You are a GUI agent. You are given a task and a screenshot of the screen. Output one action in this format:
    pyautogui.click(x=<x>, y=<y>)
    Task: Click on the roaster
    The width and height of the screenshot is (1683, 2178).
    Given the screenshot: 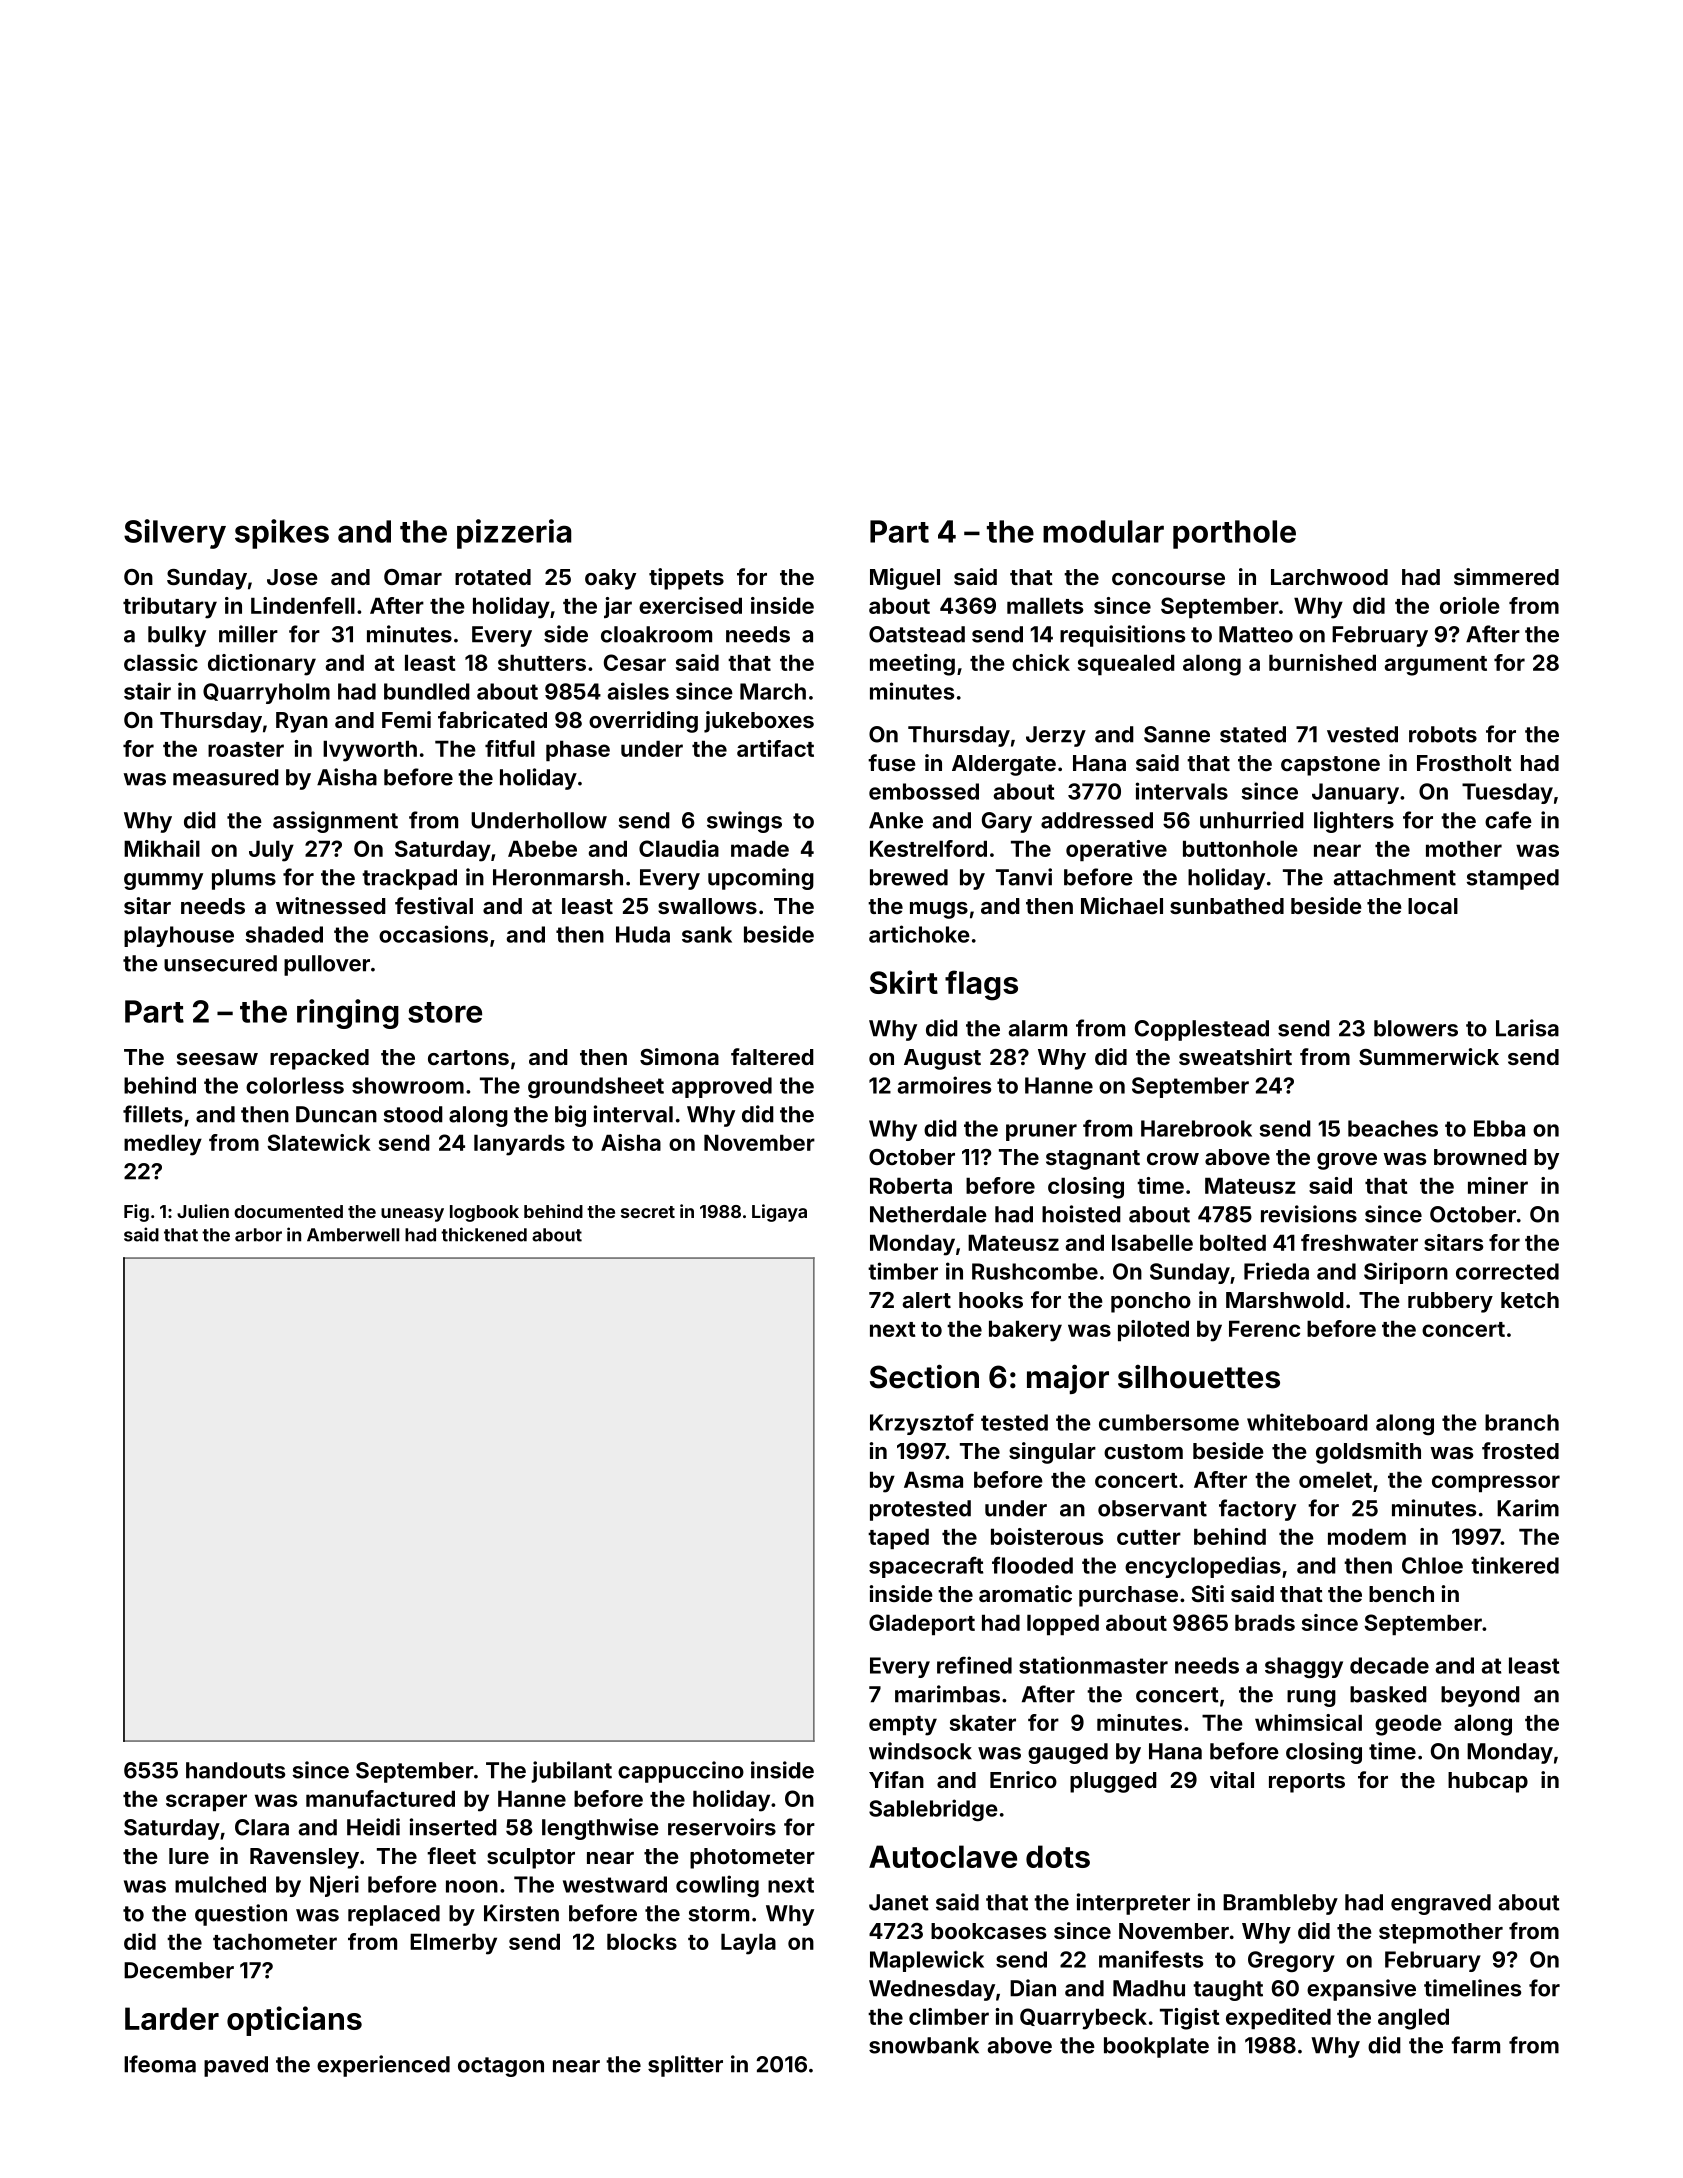 What is the action you would take?
    pyautogui.click(x=246, y=749)
